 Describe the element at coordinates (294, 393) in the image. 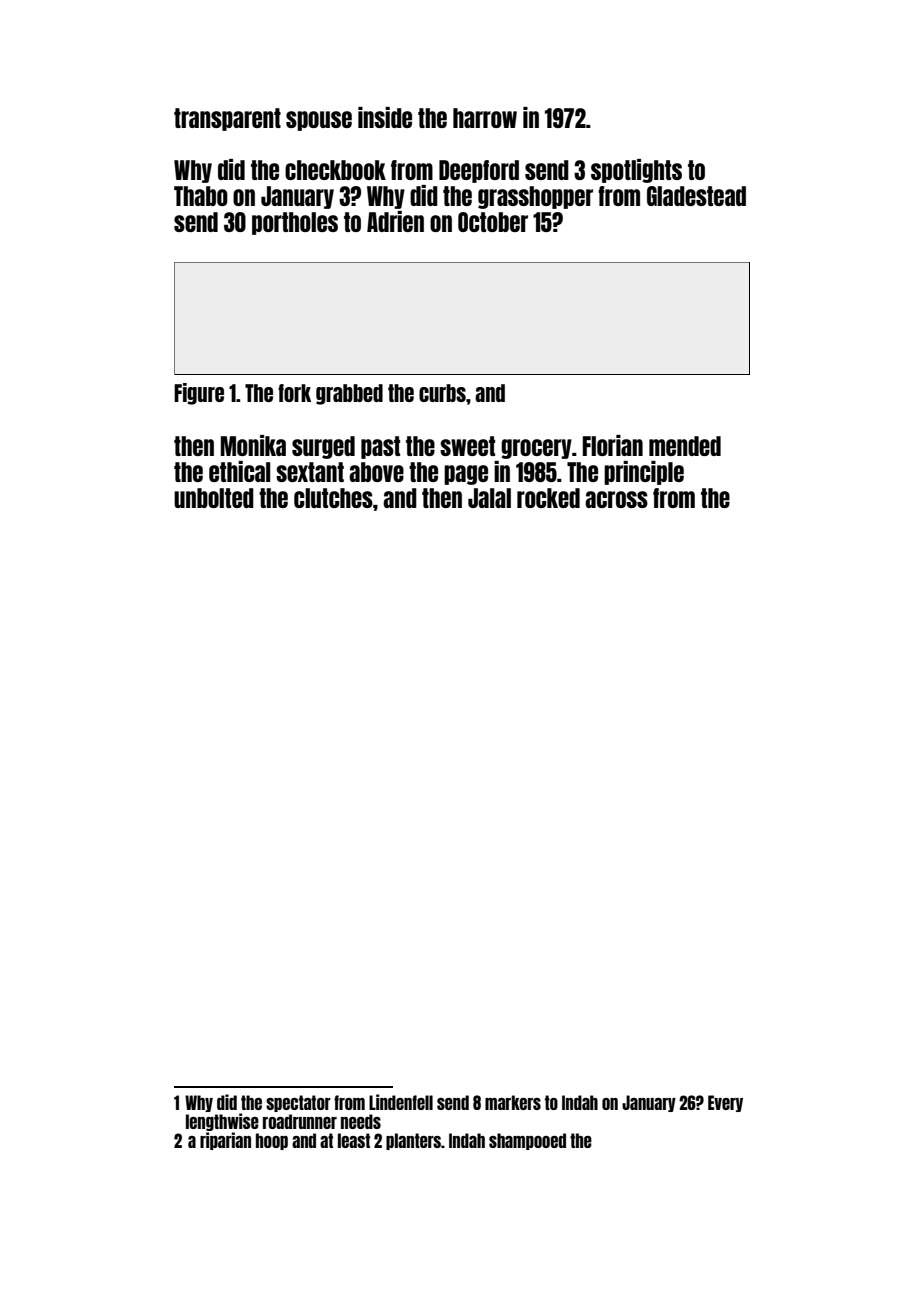

I see `fork` at that location.
